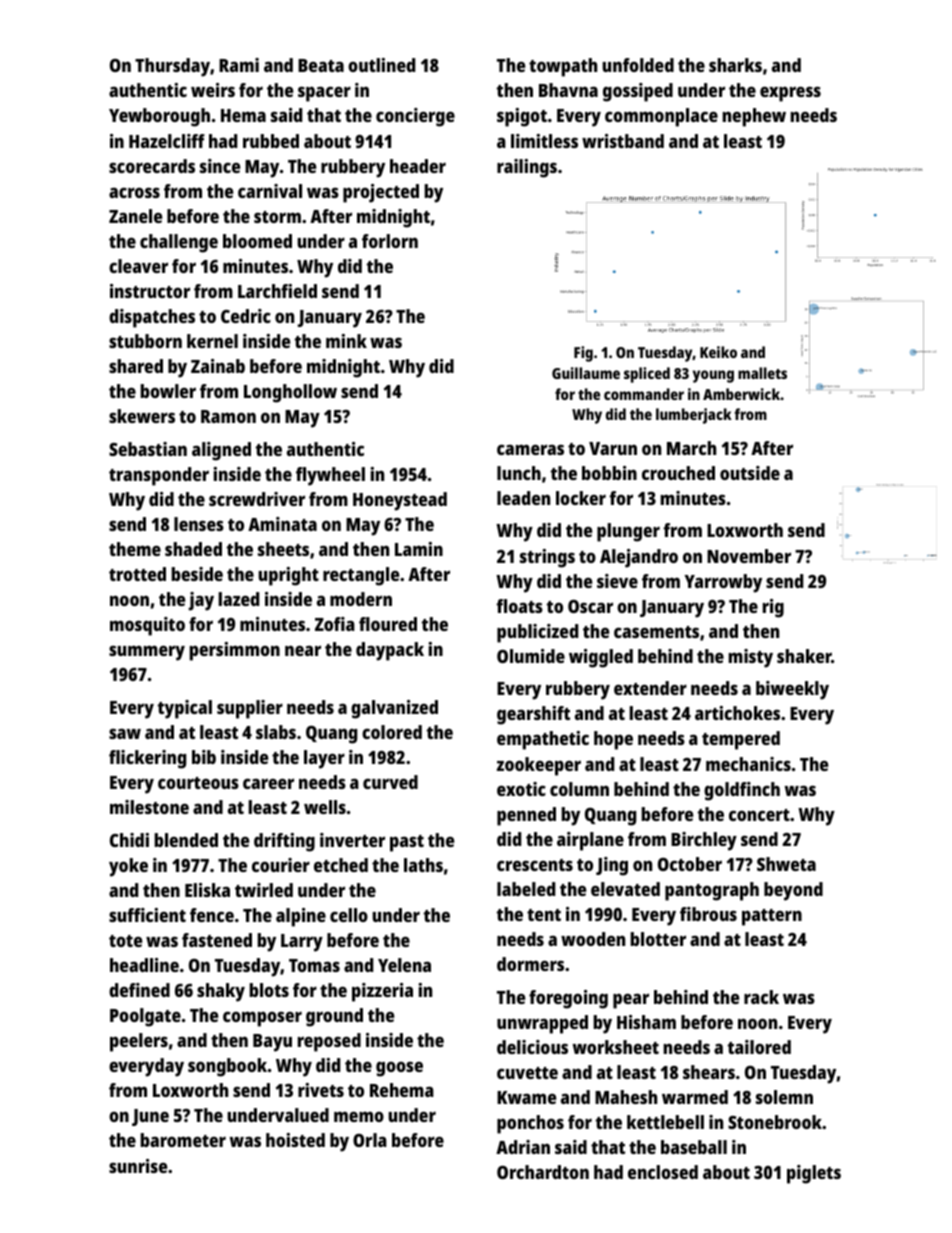  Describe the element at coordinates (295, 1140) in the image. I see `hoisted` at that location.
